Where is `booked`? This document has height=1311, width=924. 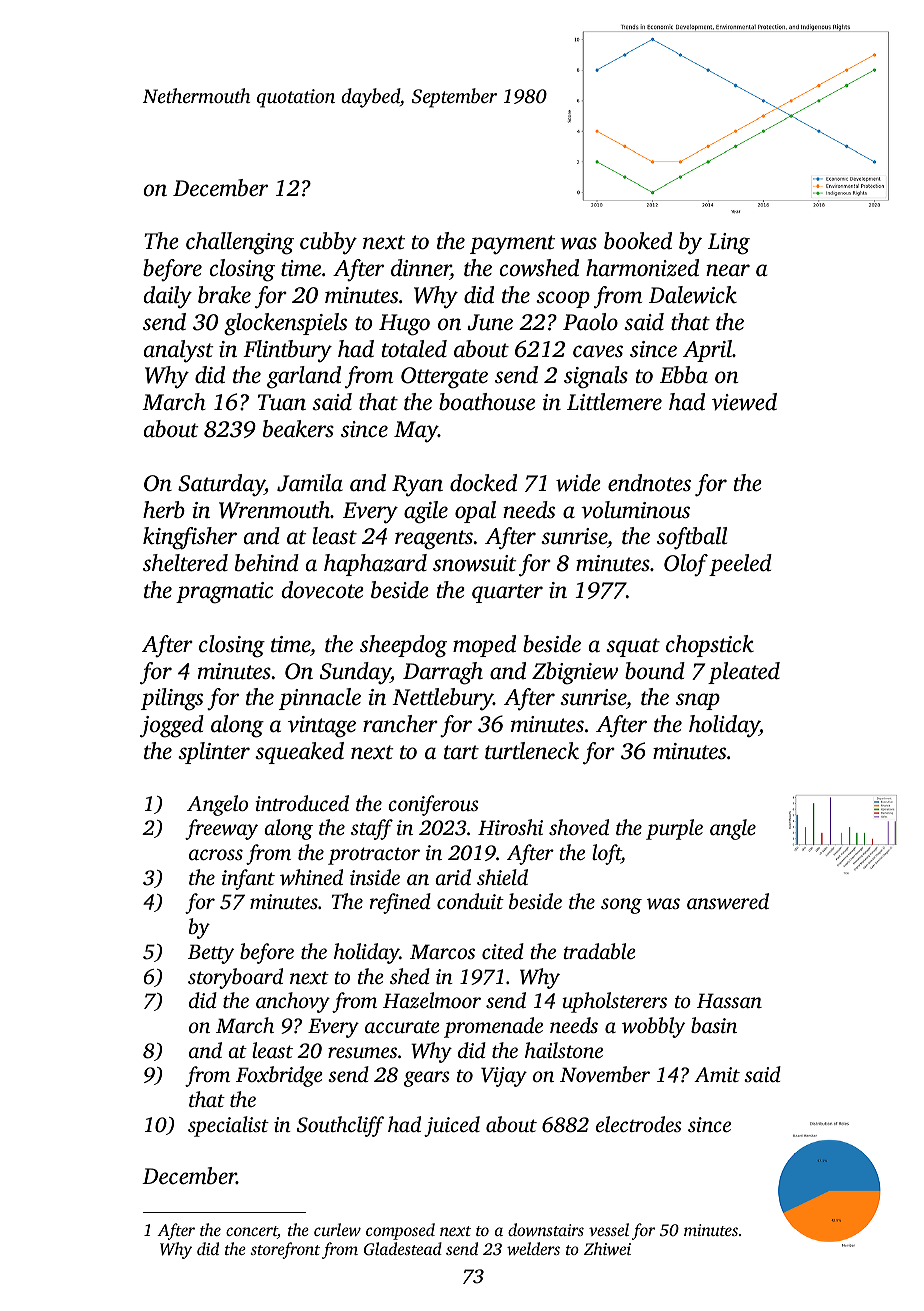 booked is located at coordinates (638, 241).
